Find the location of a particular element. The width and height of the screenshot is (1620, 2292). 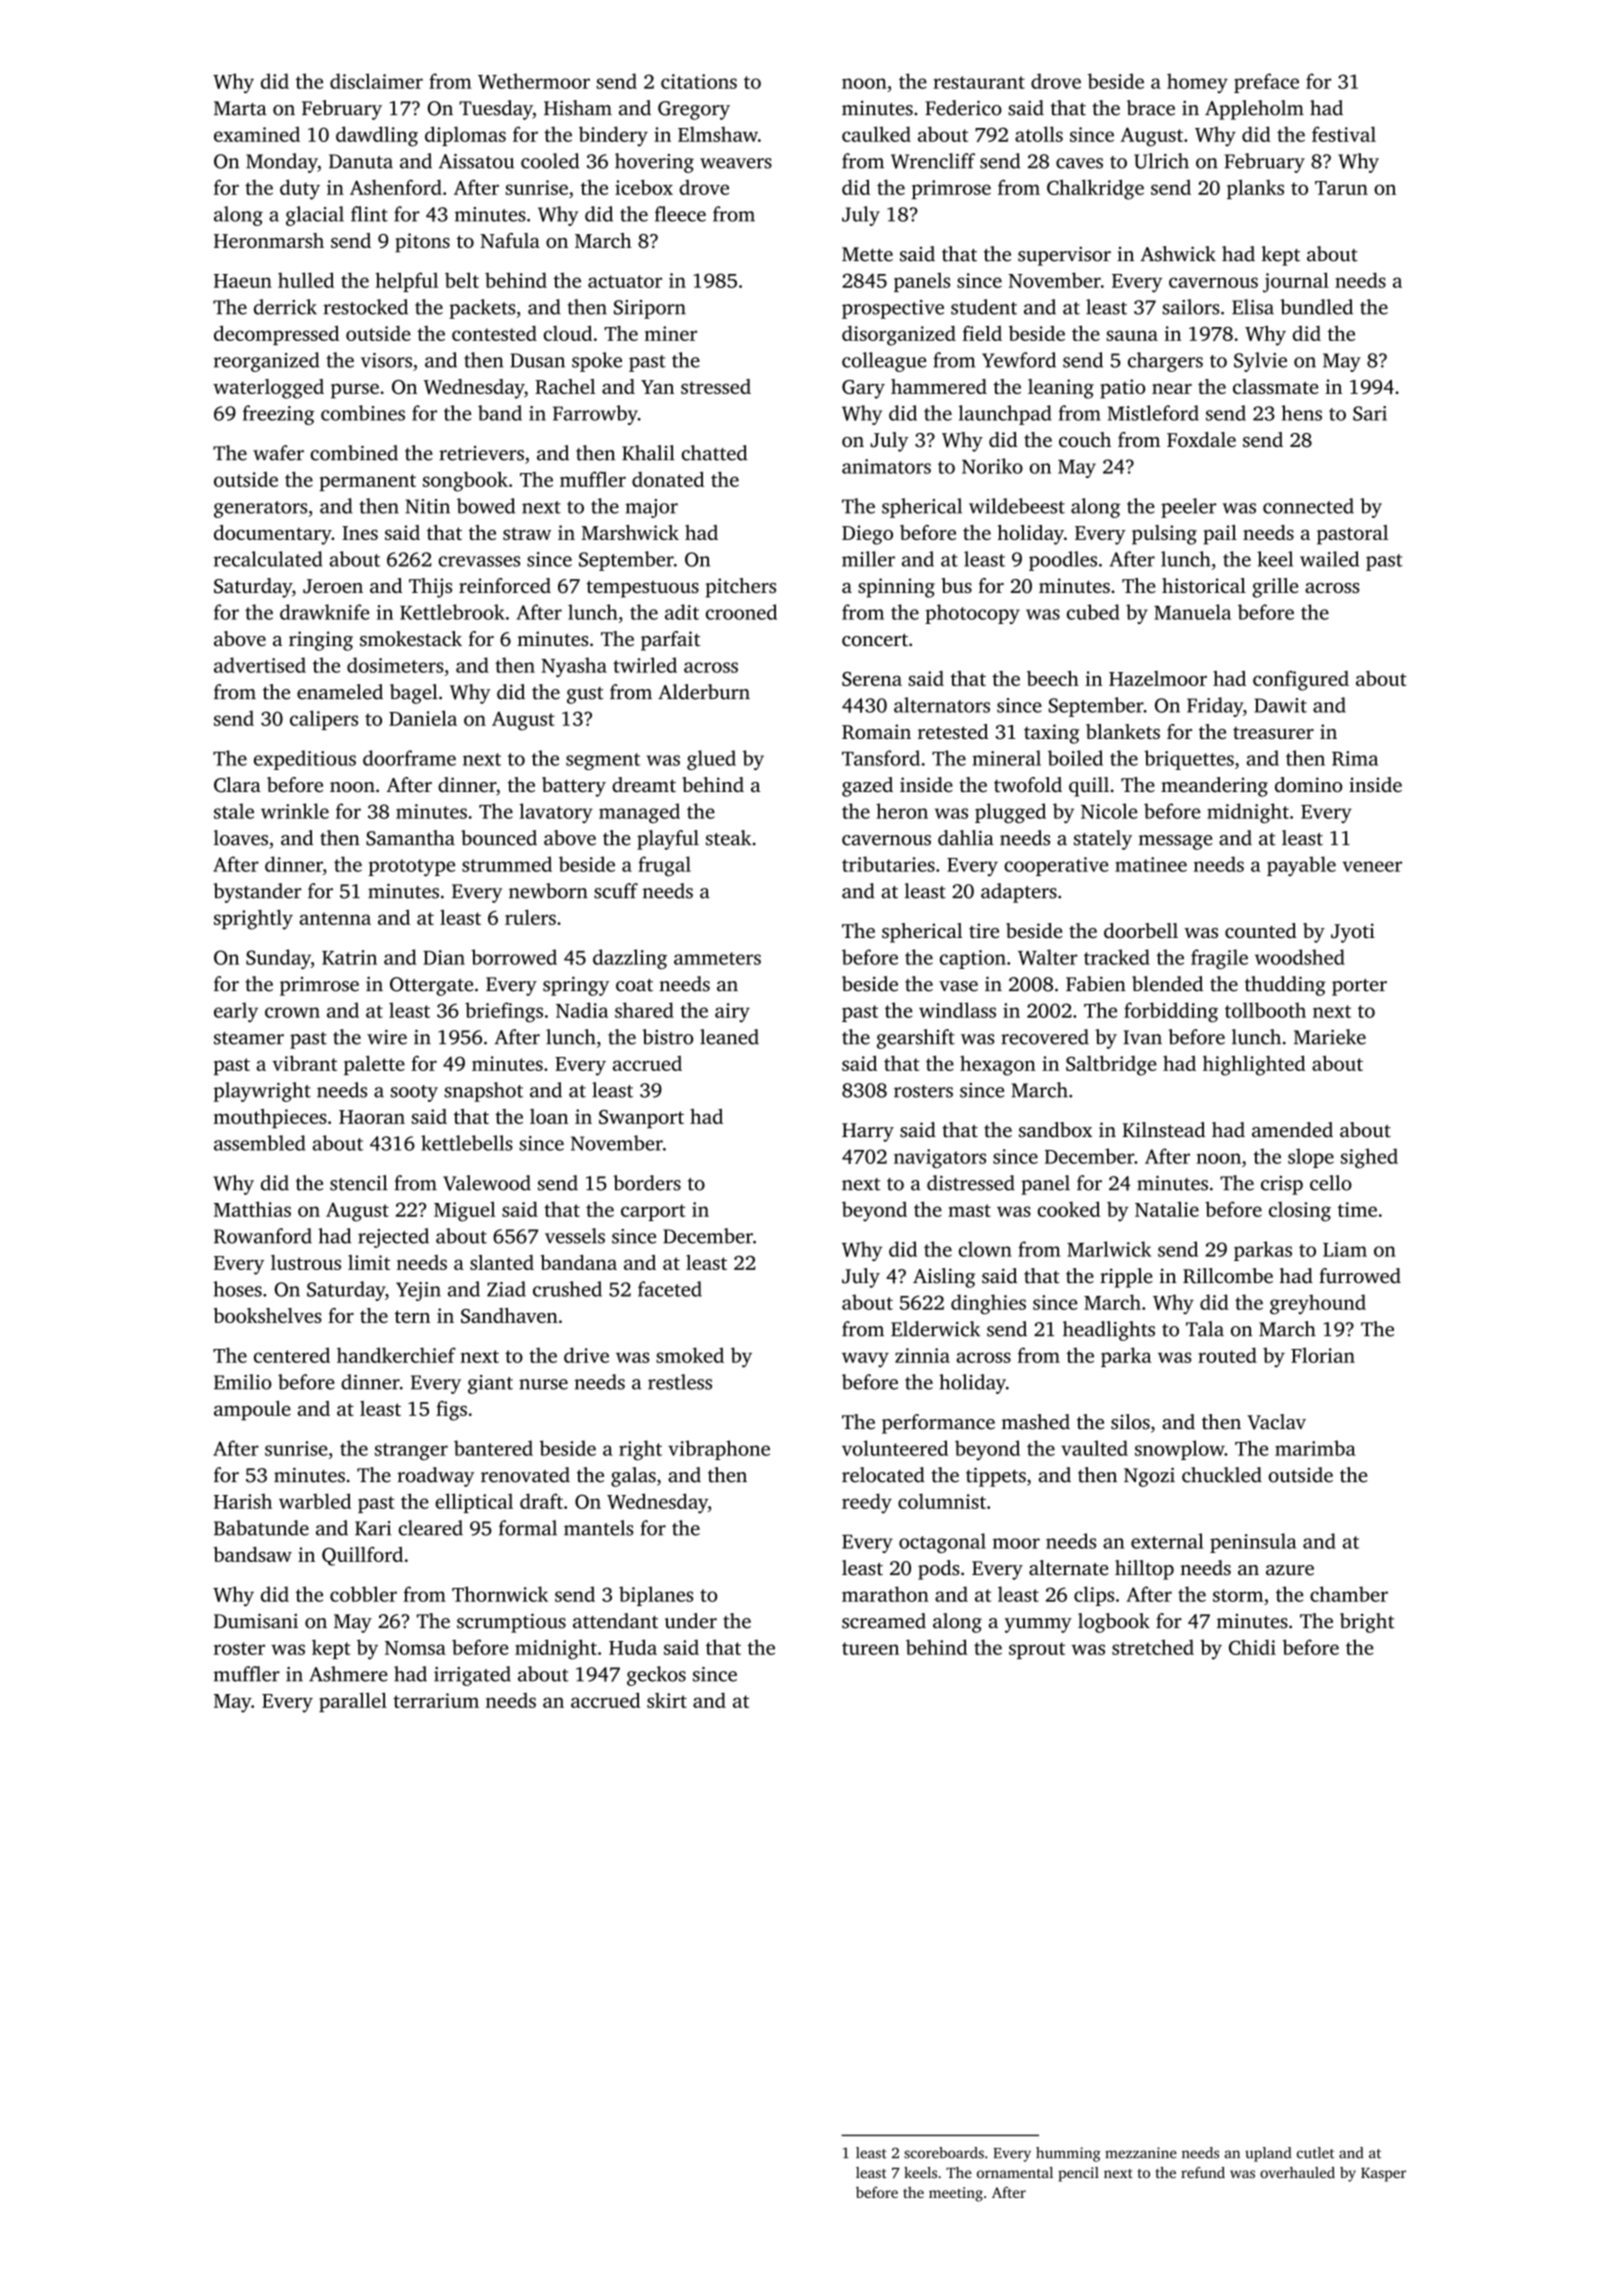

chatted is located at coordinates (714, 453).
